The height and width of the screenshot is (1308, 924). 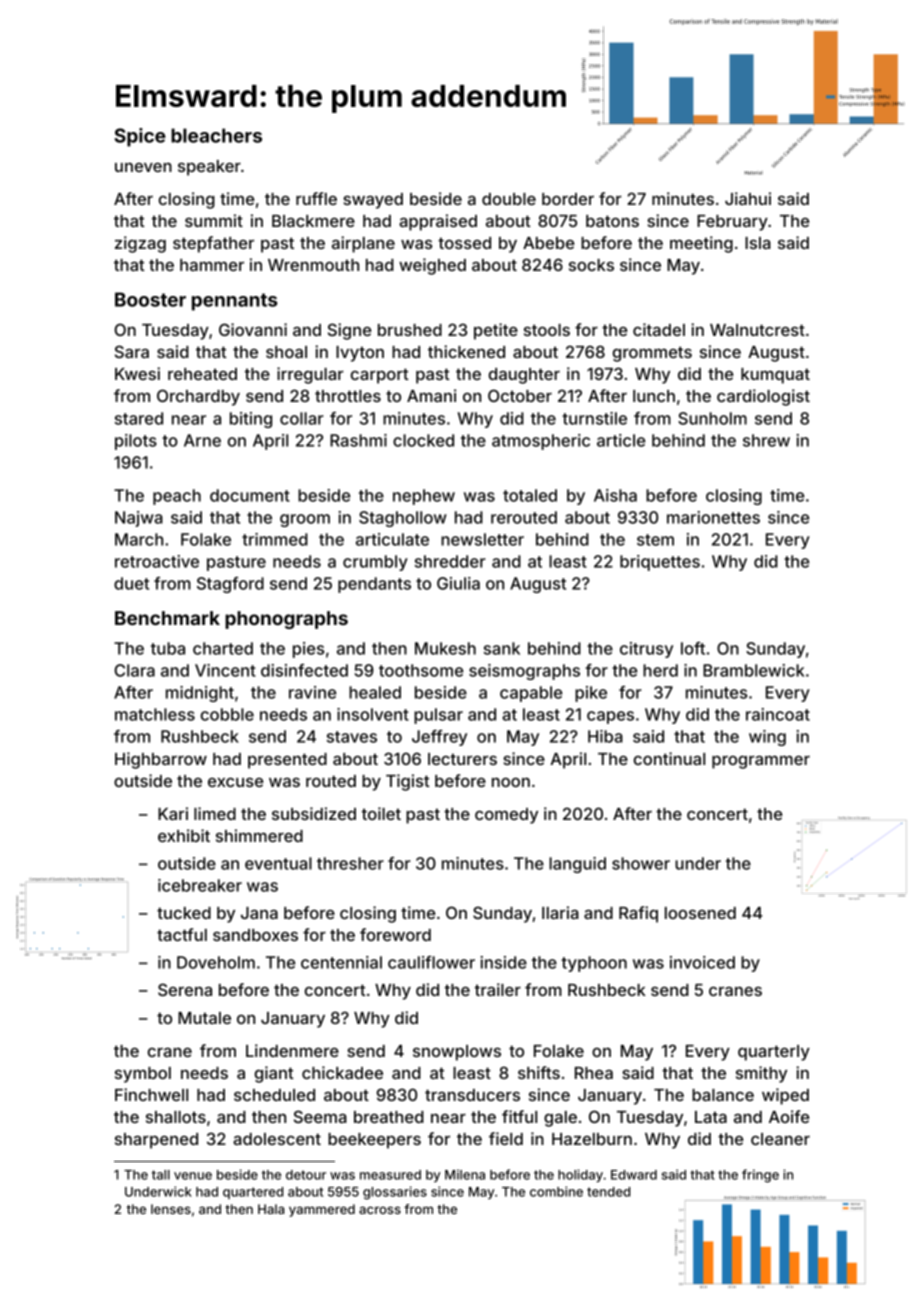 I want to click on breathed, so click(x=389, y=1117).
